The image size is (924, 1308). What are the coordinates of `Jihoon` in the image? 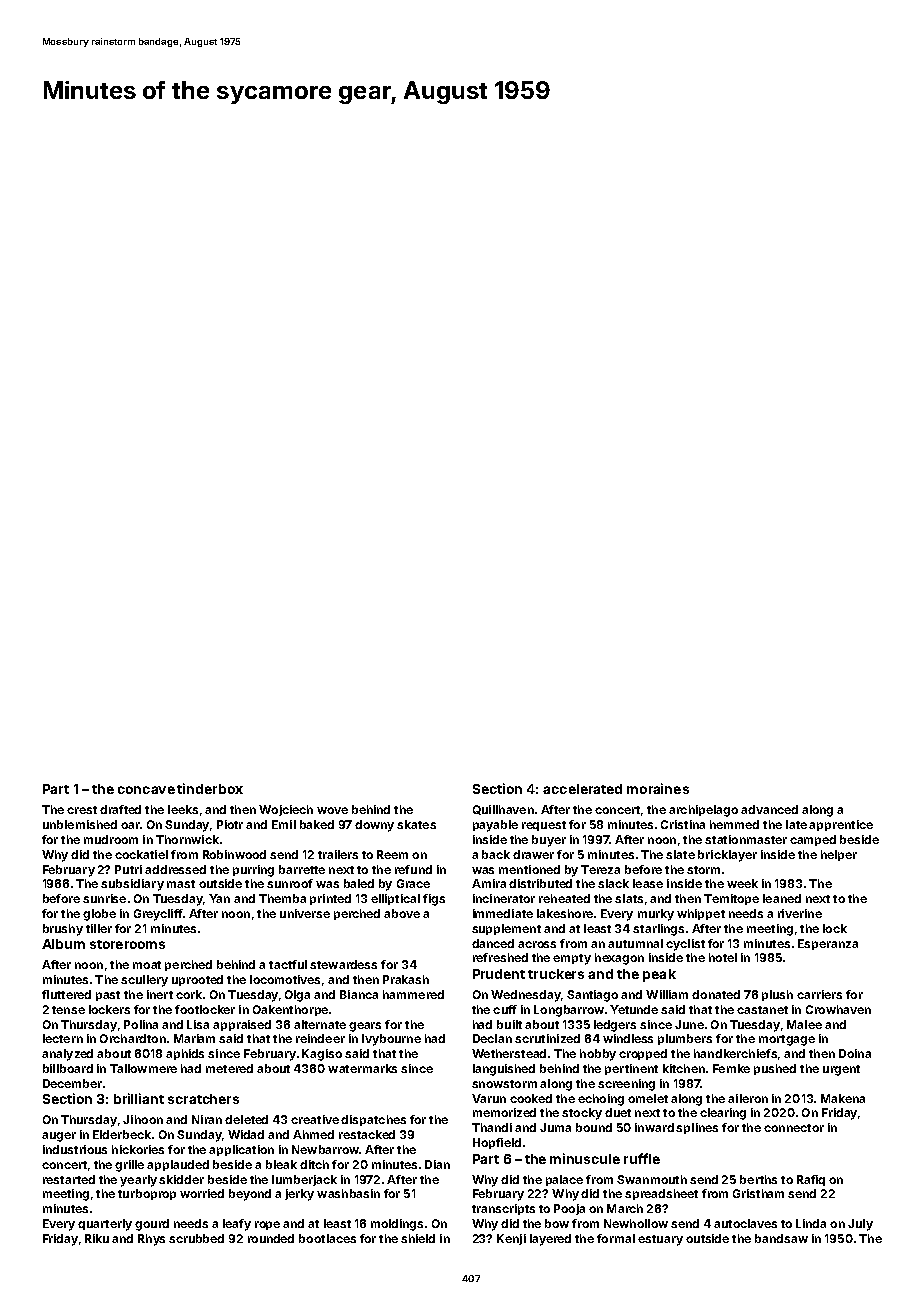 It's located at (143, 1119).
